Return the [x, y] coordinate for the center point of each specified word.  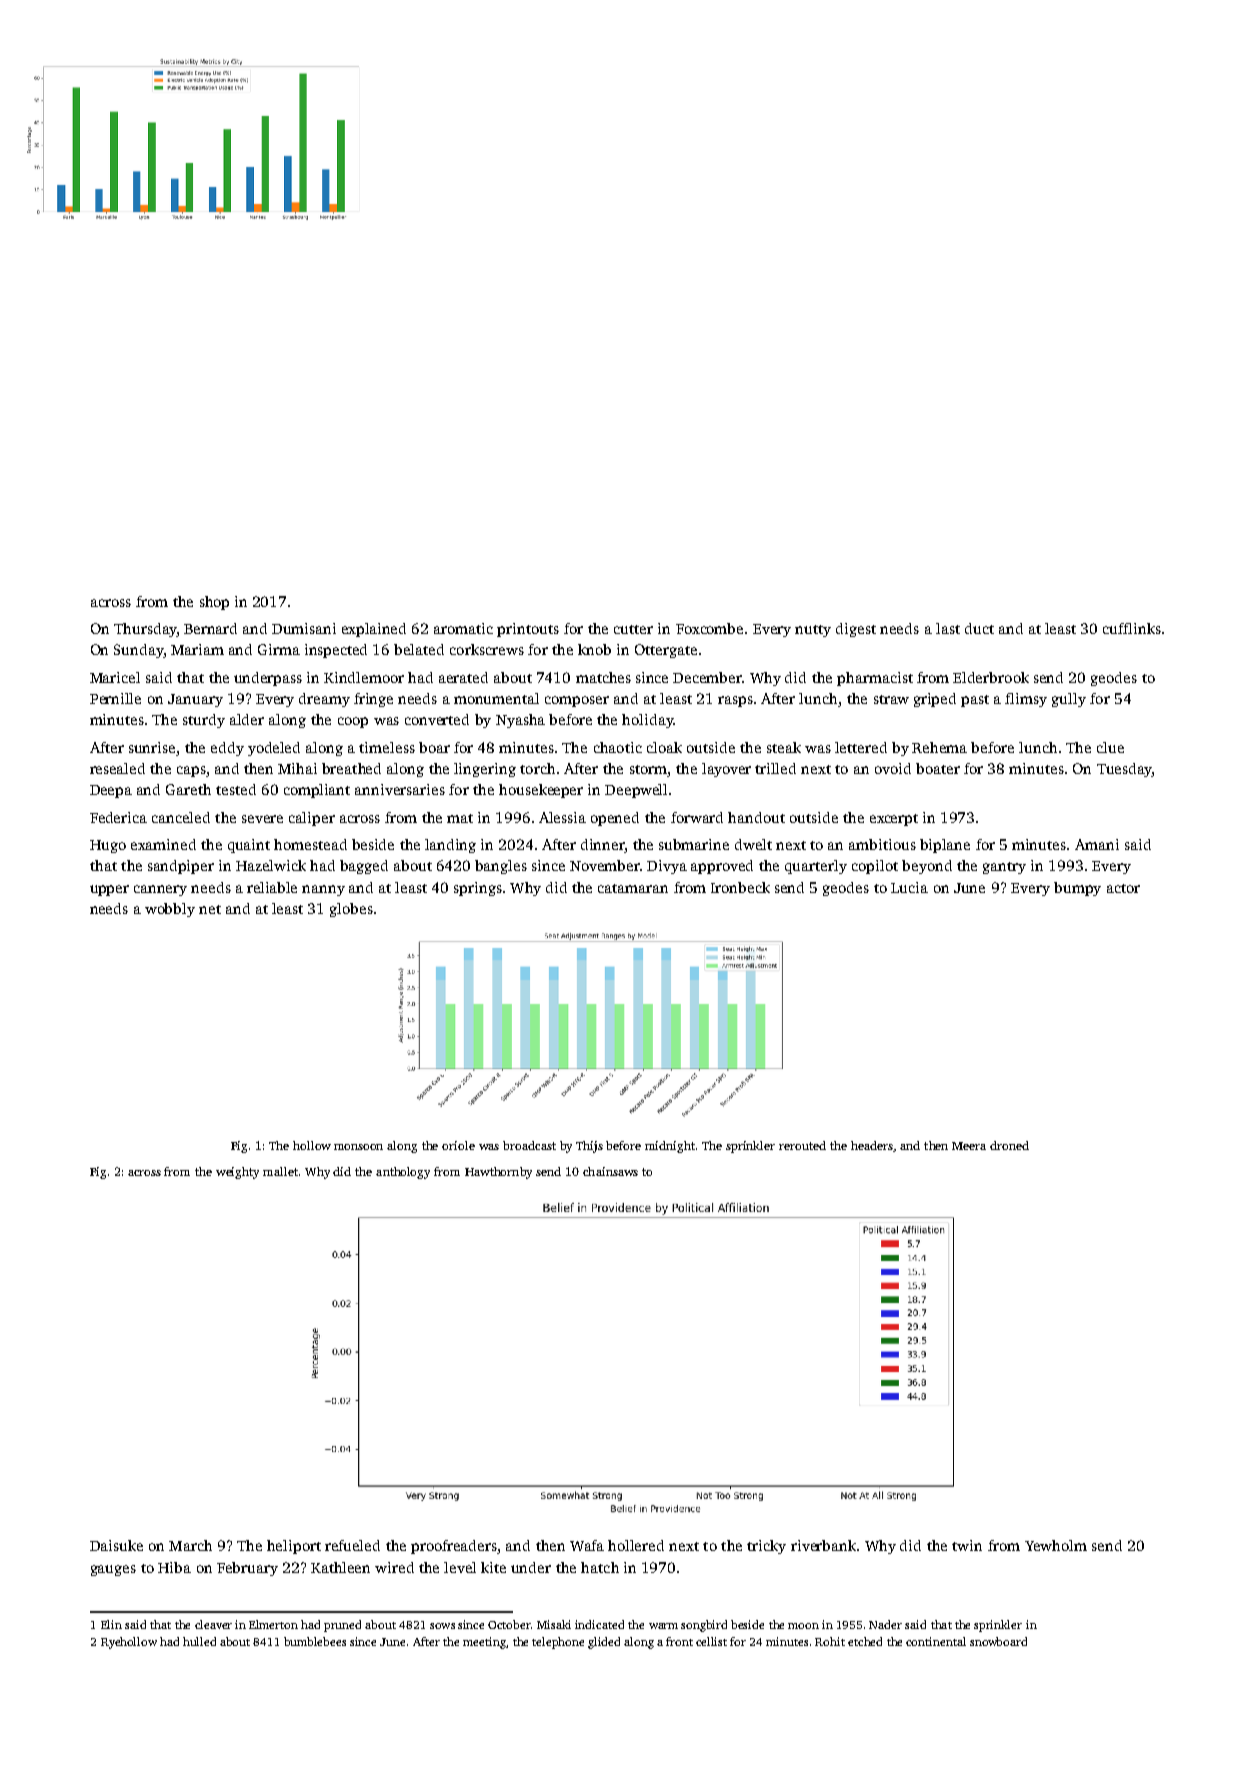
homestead [310, 844]
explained [374, 630]
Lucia [909, 887]
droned [1009, 1145]
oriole [458, 1145]
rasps [735, 701]
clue [1110, 747]
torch [537, 768]
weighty [237, 1173]
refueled [352, 1545]
